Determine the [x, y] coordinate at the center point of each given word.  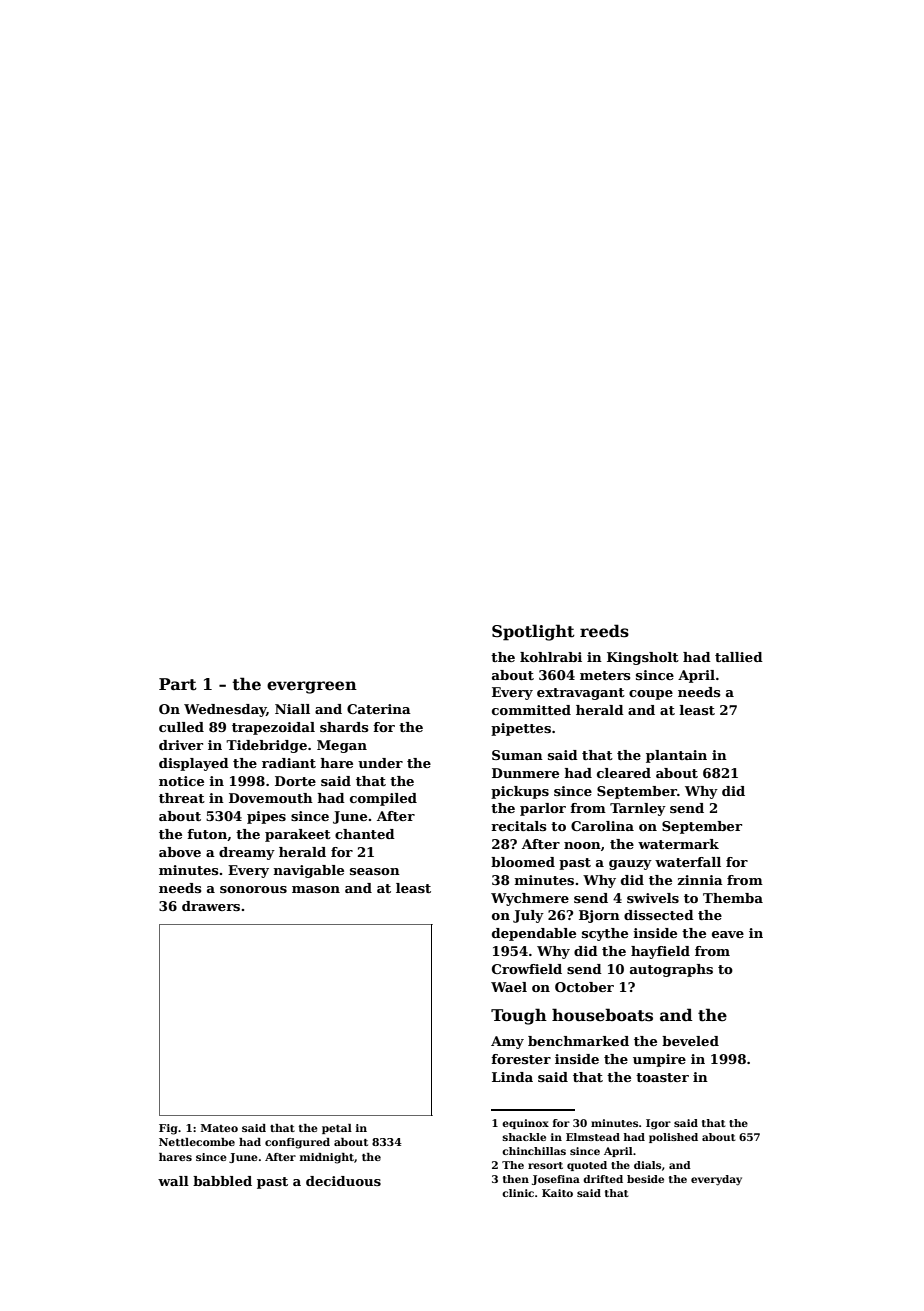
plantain [676, 756]
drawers [211, 906]
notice [181, 781]
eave [728, 934]
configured [297, 1143]
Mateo [219, 1128]
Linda [512, 1077]
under [380, 763]
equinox [525, 1124]
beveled [690, 1041]
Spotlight [533, 632]
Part [178, 684]
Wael [509, 987]
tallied [739, 657]
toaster [662, 1077]
